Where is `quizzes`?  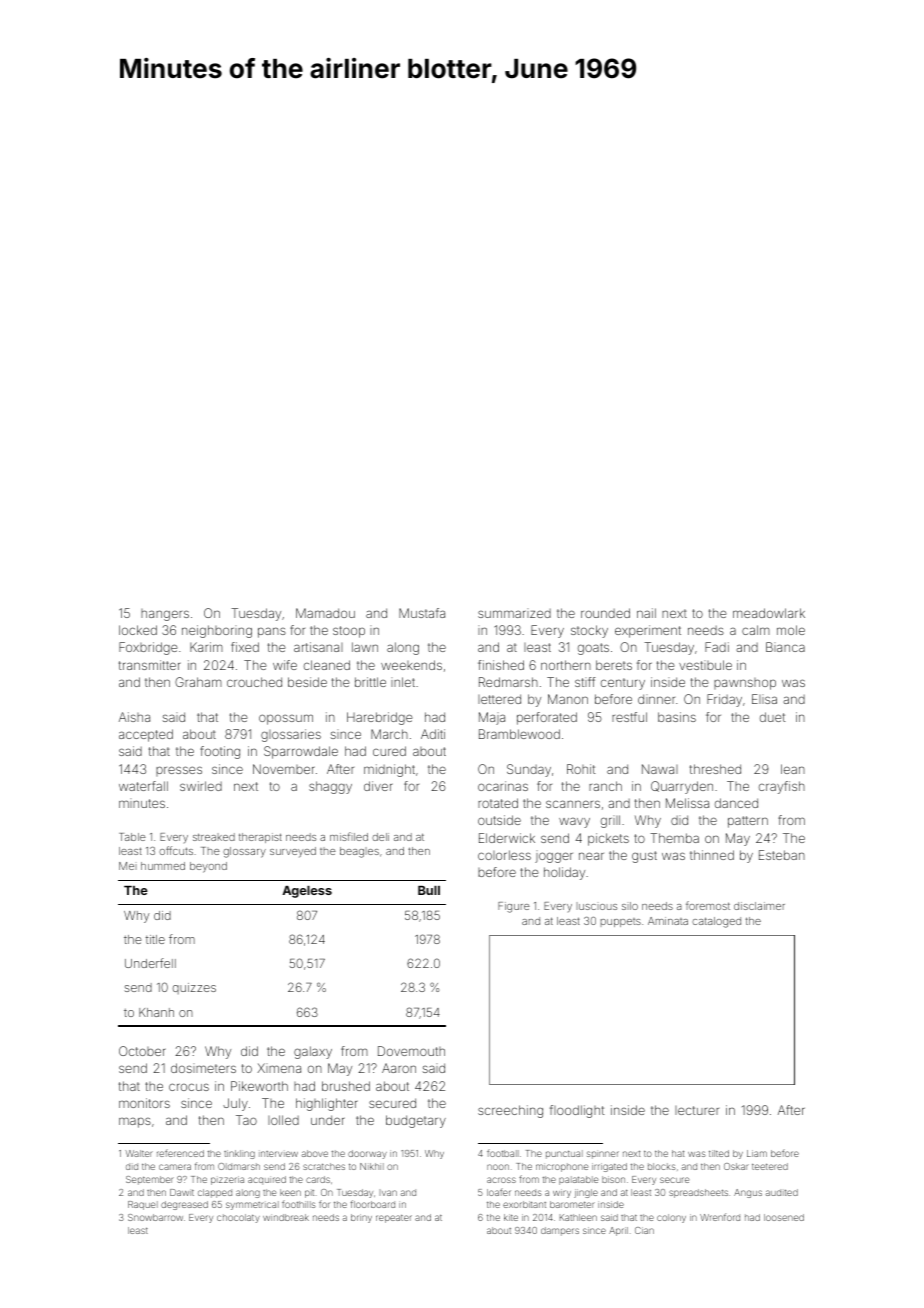
quizzes is located at coordinates (194, 988).
